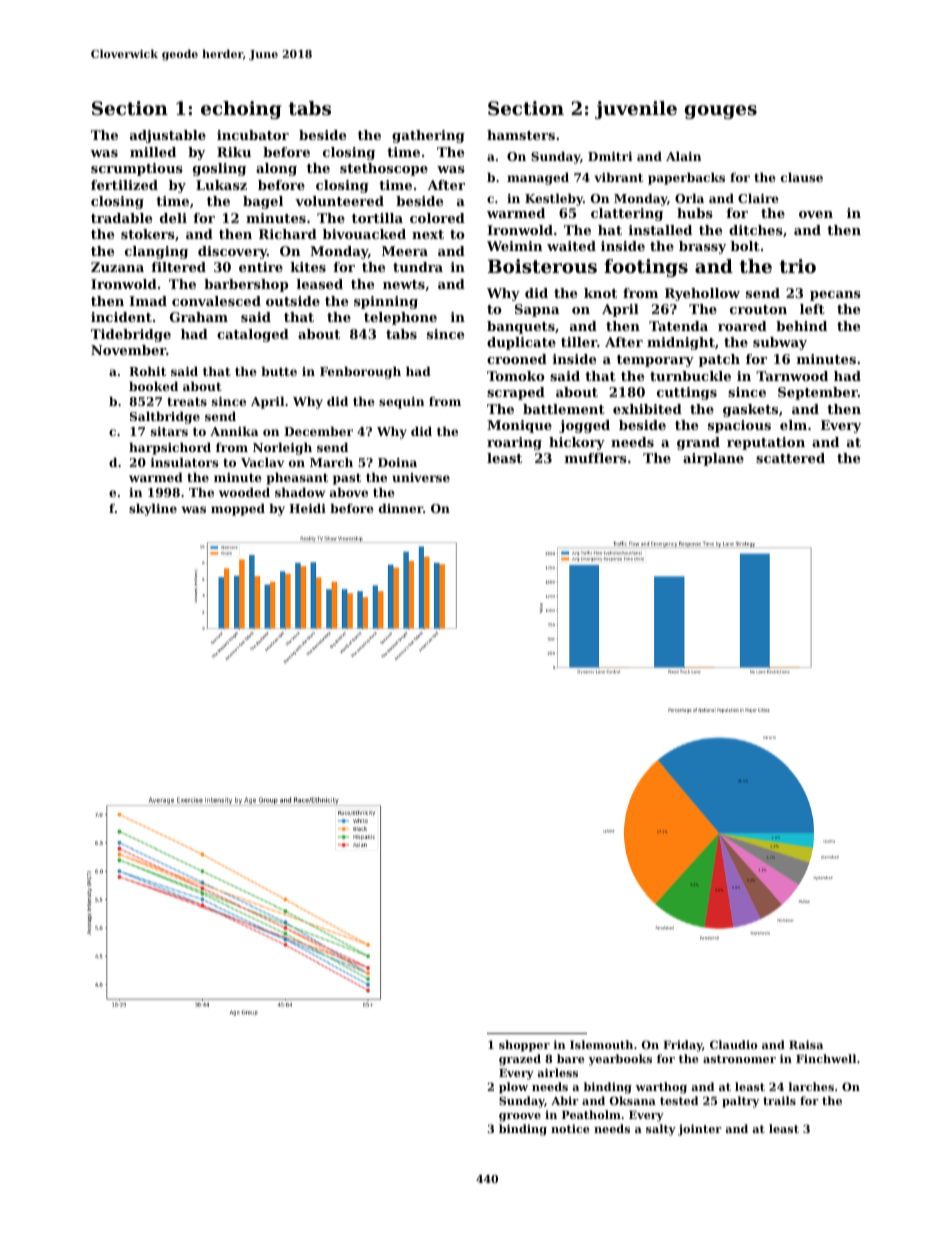 The width and height of the screenshot is (952, 1233). Describe the element at coordinates (238, 509) in the screenshot. I see `mopped` at that location.
